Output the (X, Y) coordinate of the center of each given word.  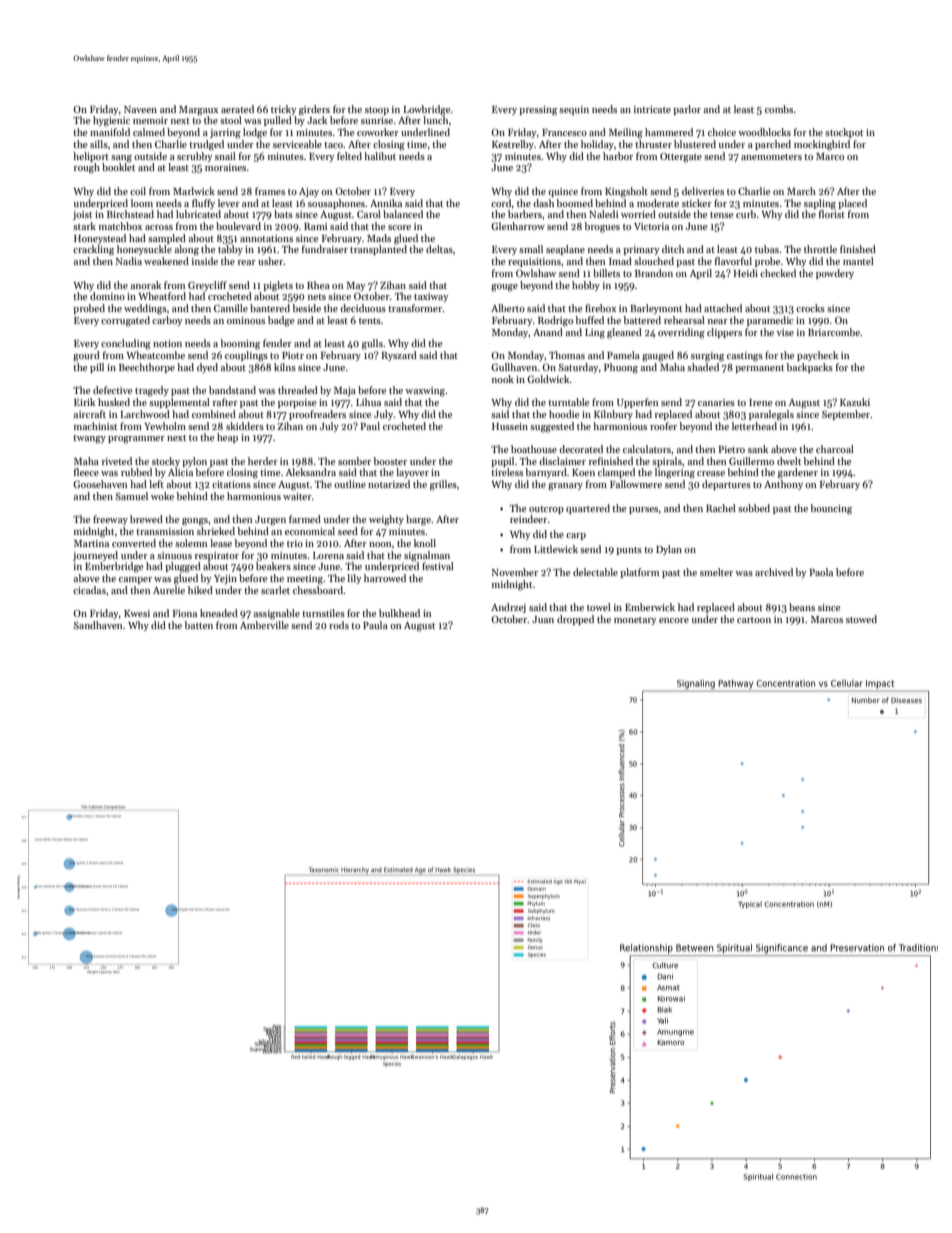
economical (310, 531)
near (718, 321)
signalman (427, 556)
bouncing (831, 509)
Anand (548, 332)
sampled (167, 239)
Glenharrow (518, 226)
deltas (439, 249)
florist (832, 214)
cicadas (89, 590)
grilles (443, 485)
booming (240, 344)
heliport (91, 157)
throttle (820, 249)
